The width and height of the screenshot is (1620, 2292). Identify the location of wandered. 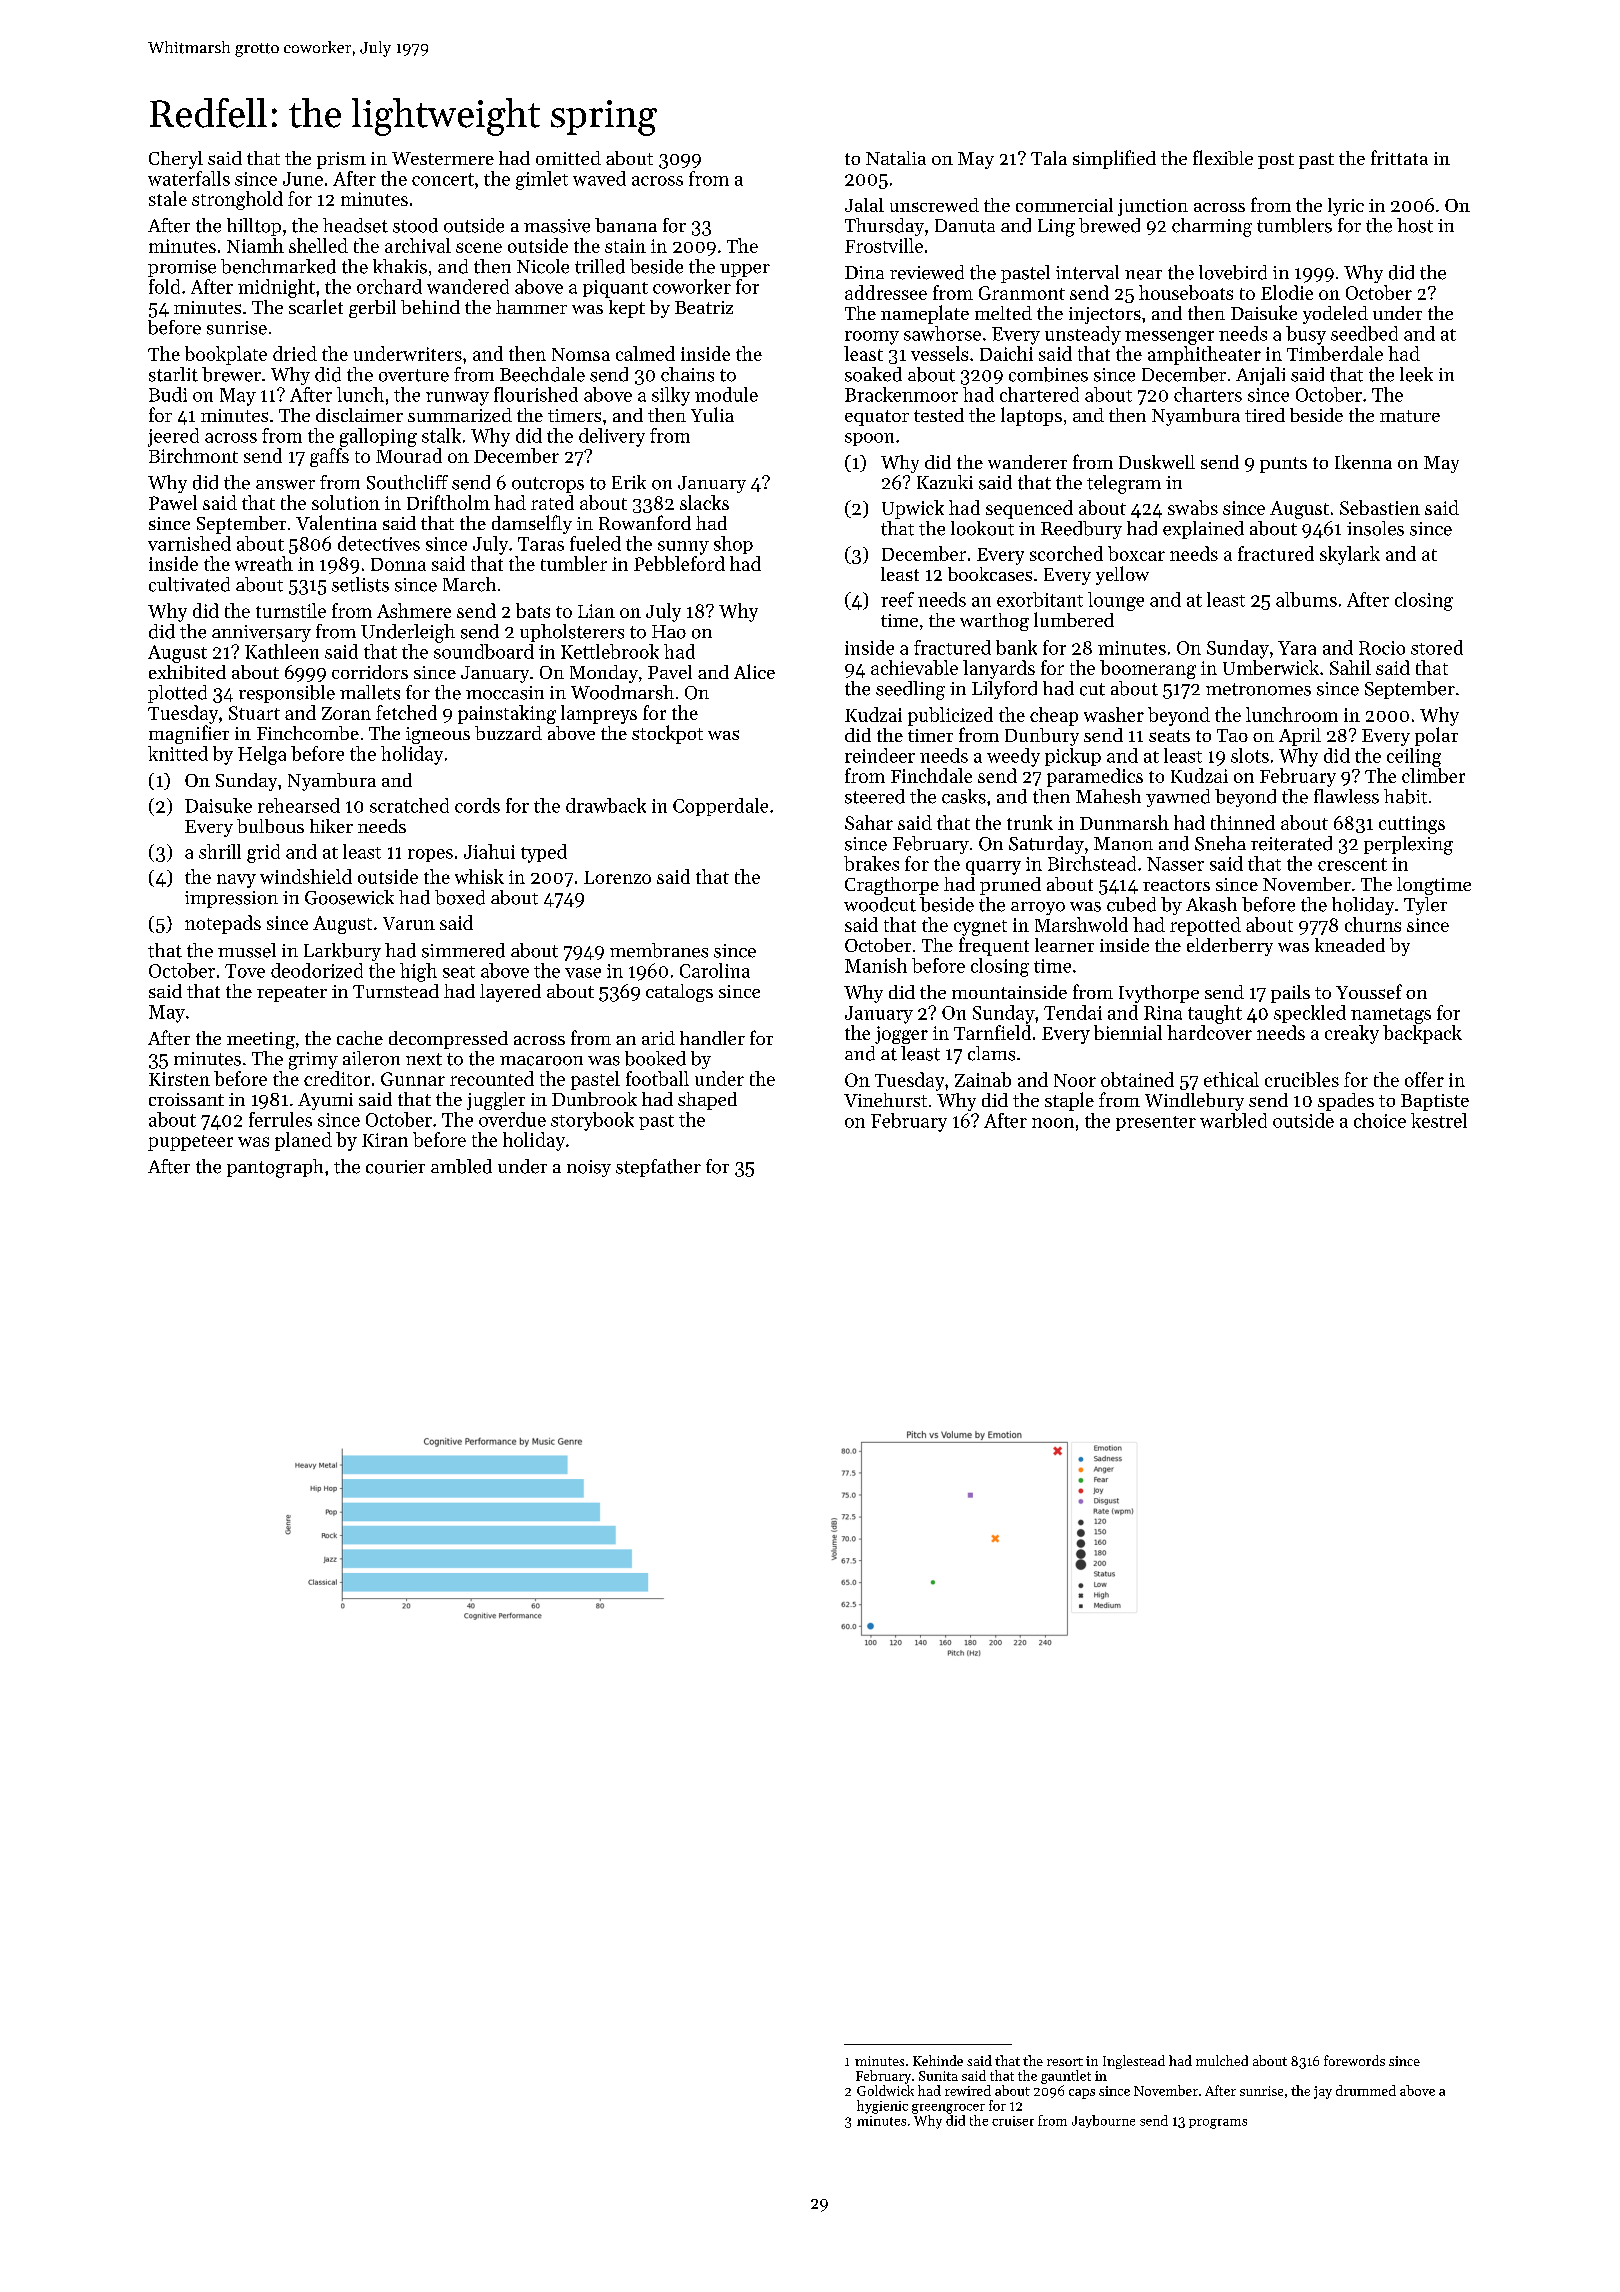
(468, 286).
